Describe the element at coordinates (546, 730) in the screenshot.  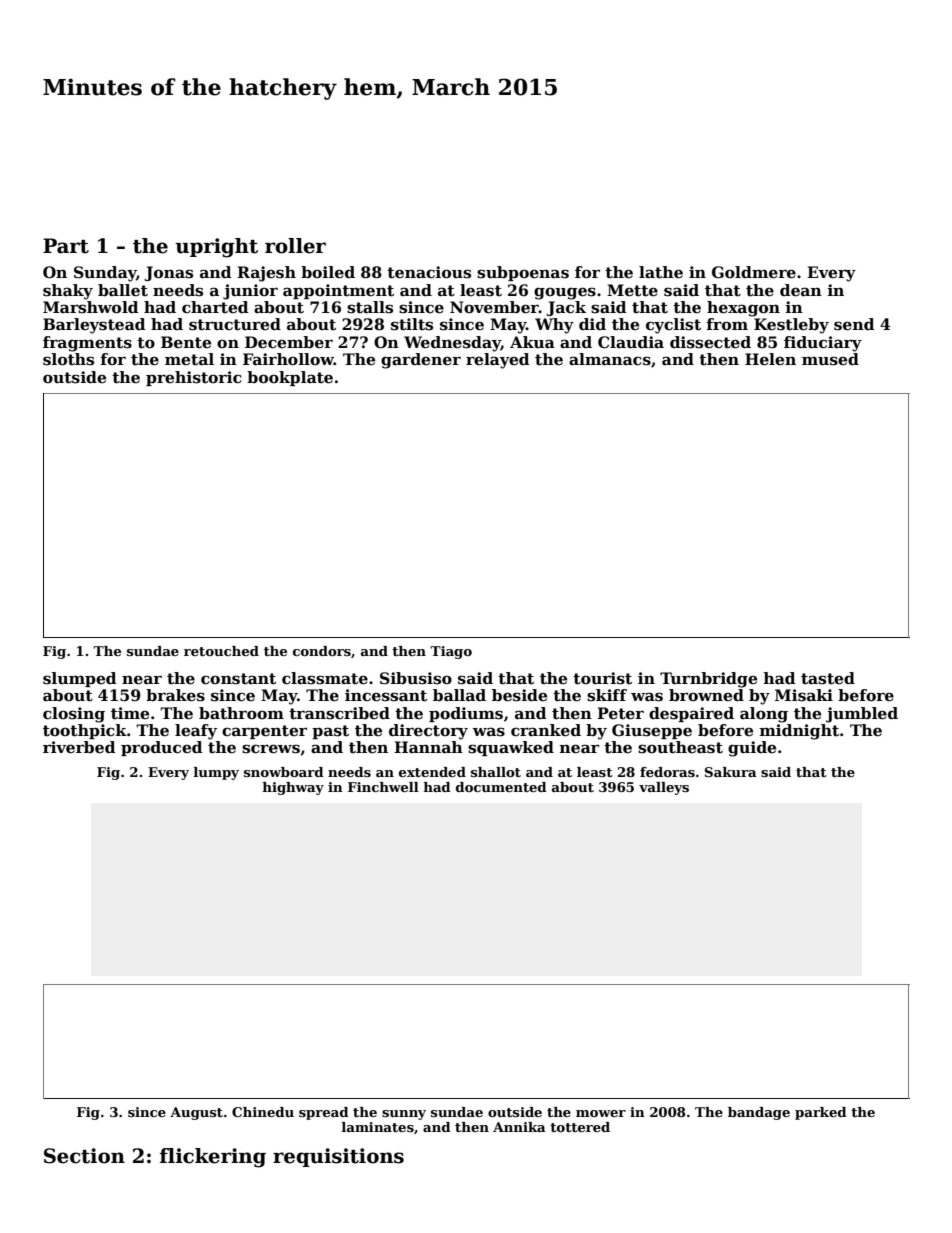
I see `cranked` at that location.
